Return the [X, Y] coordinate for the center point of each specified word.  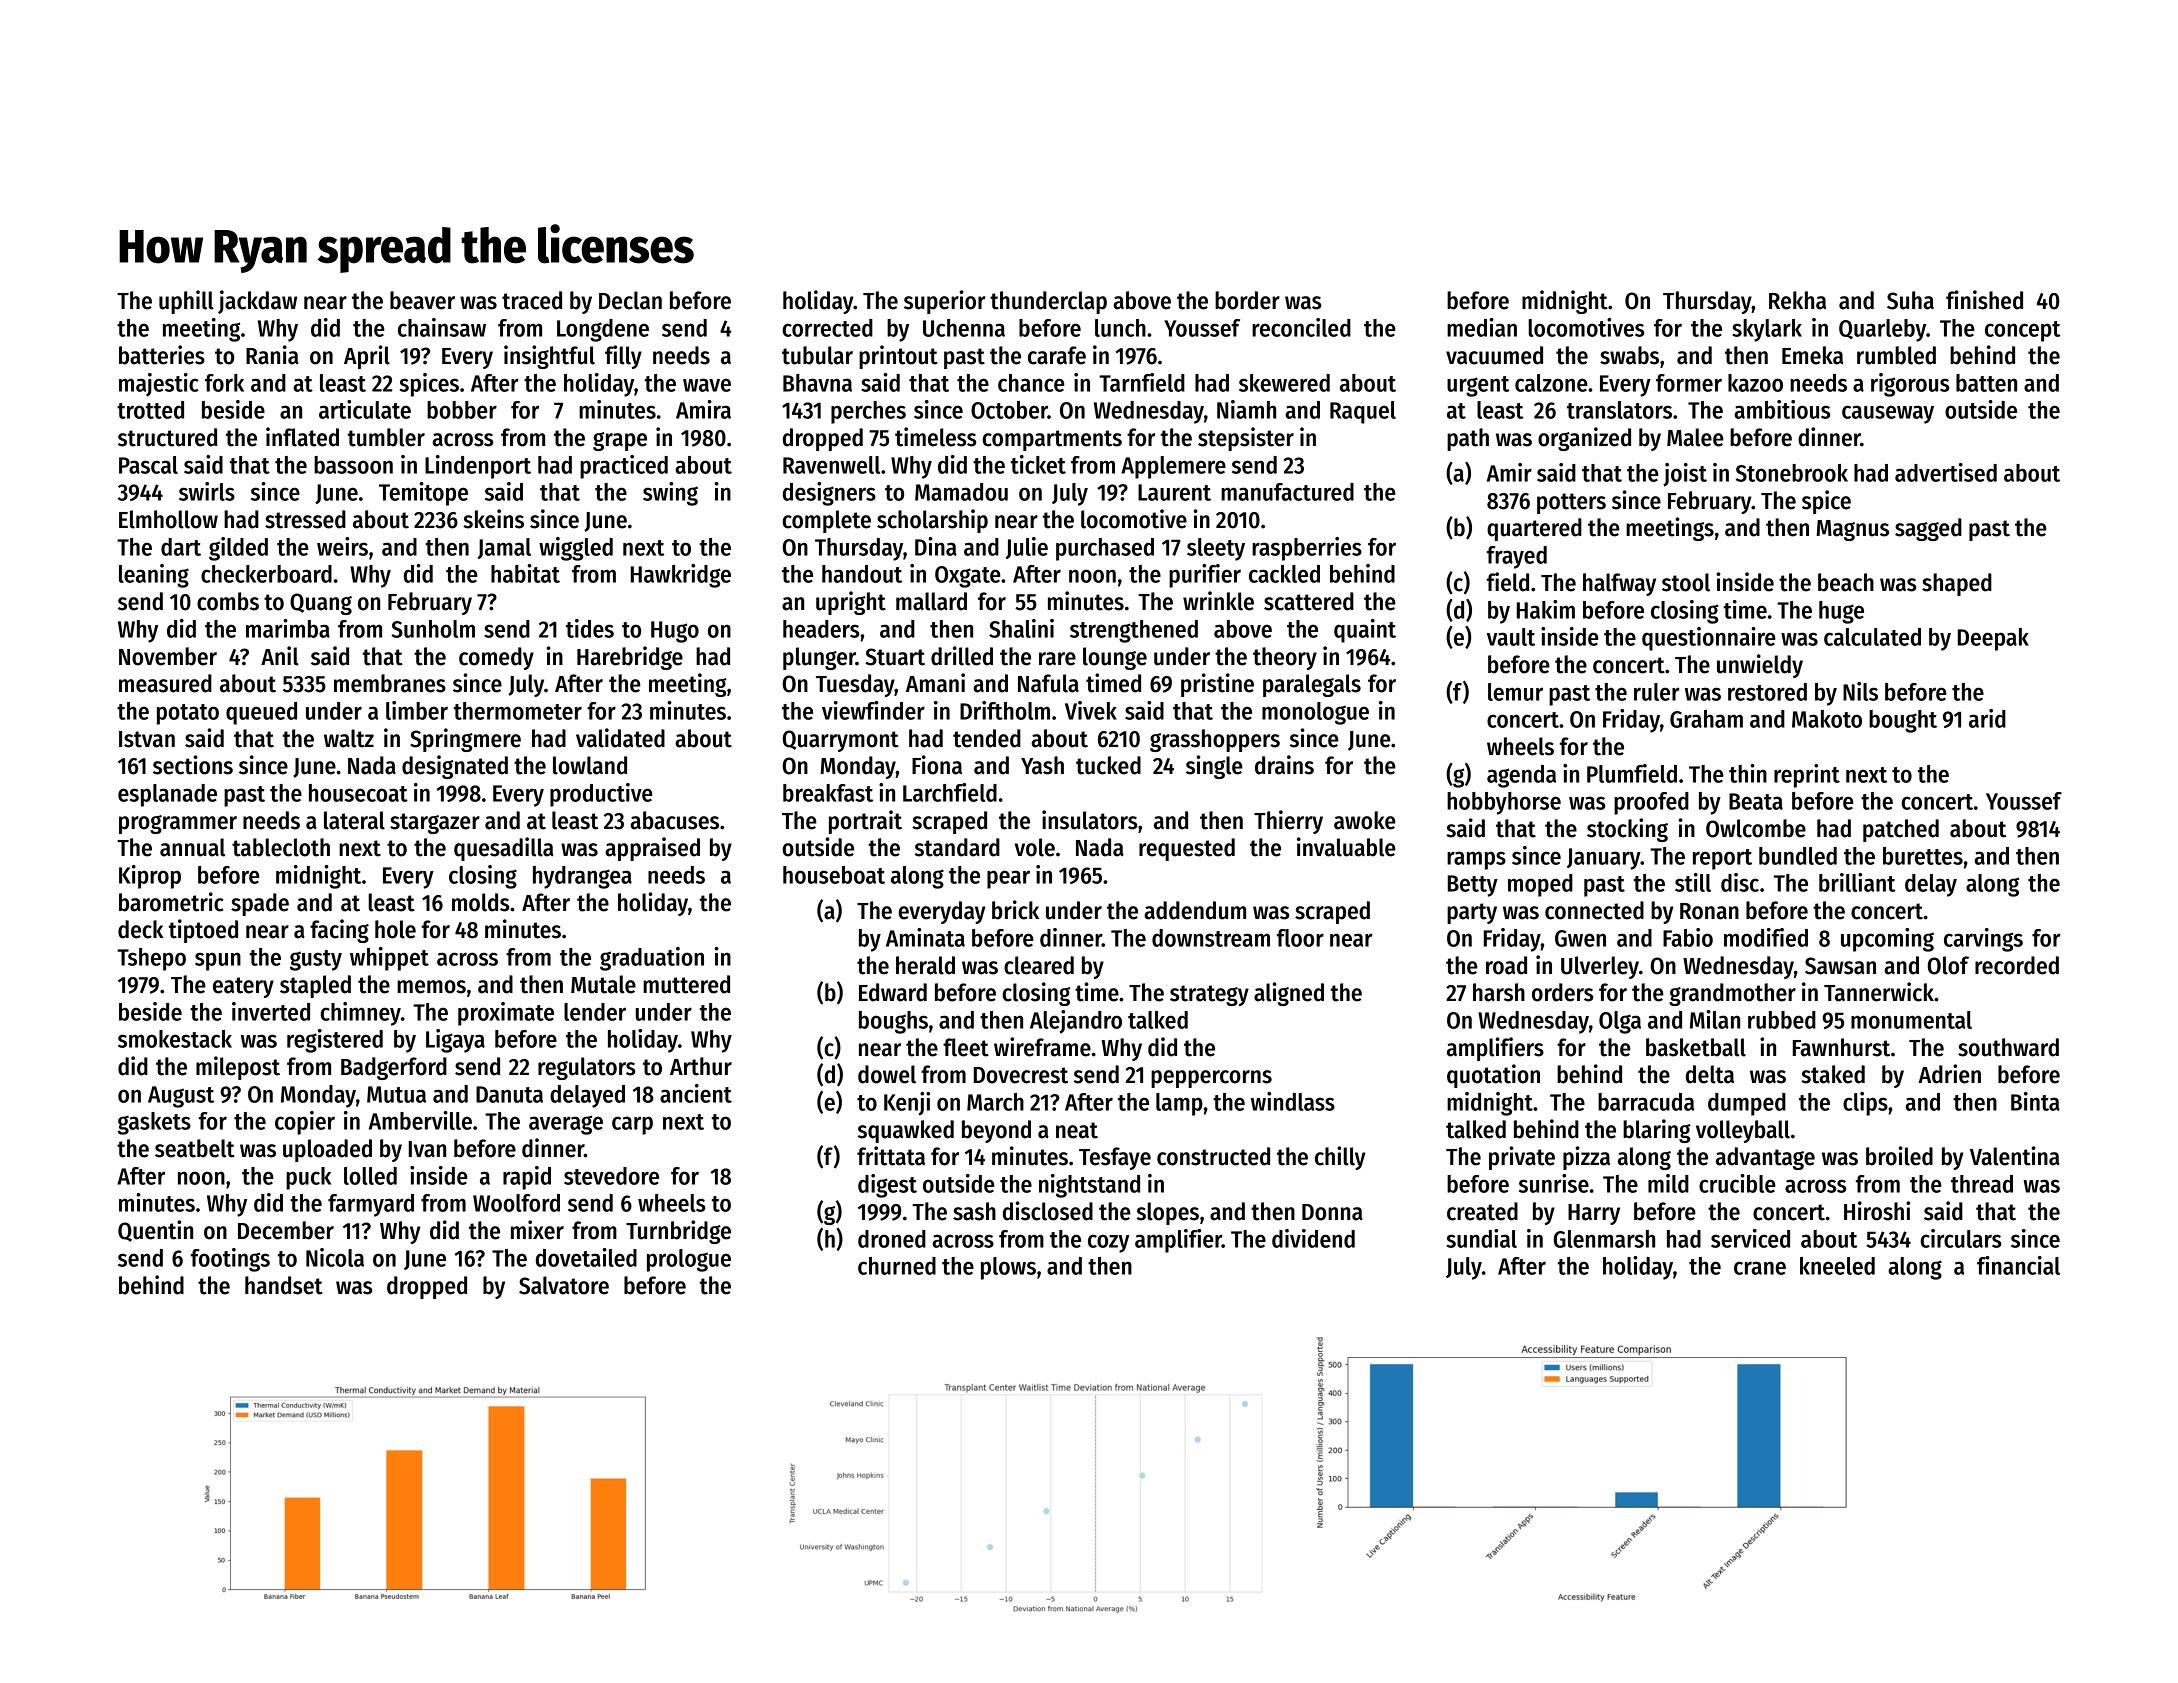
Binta [2035, 1101]
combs [228, 601]
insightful [549, 357]
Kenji [907, 1104]
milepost [238, 1068]
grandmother [1732, 994]
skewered [1284, 383]
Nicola [335, 1257]
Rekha [1797, 300]
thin [1748, 773]
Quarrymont [840, 741]
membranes [390, 683]
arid [1987, 718]
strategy [1209, 995]
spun [218, 961]
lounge [1115, 658]
